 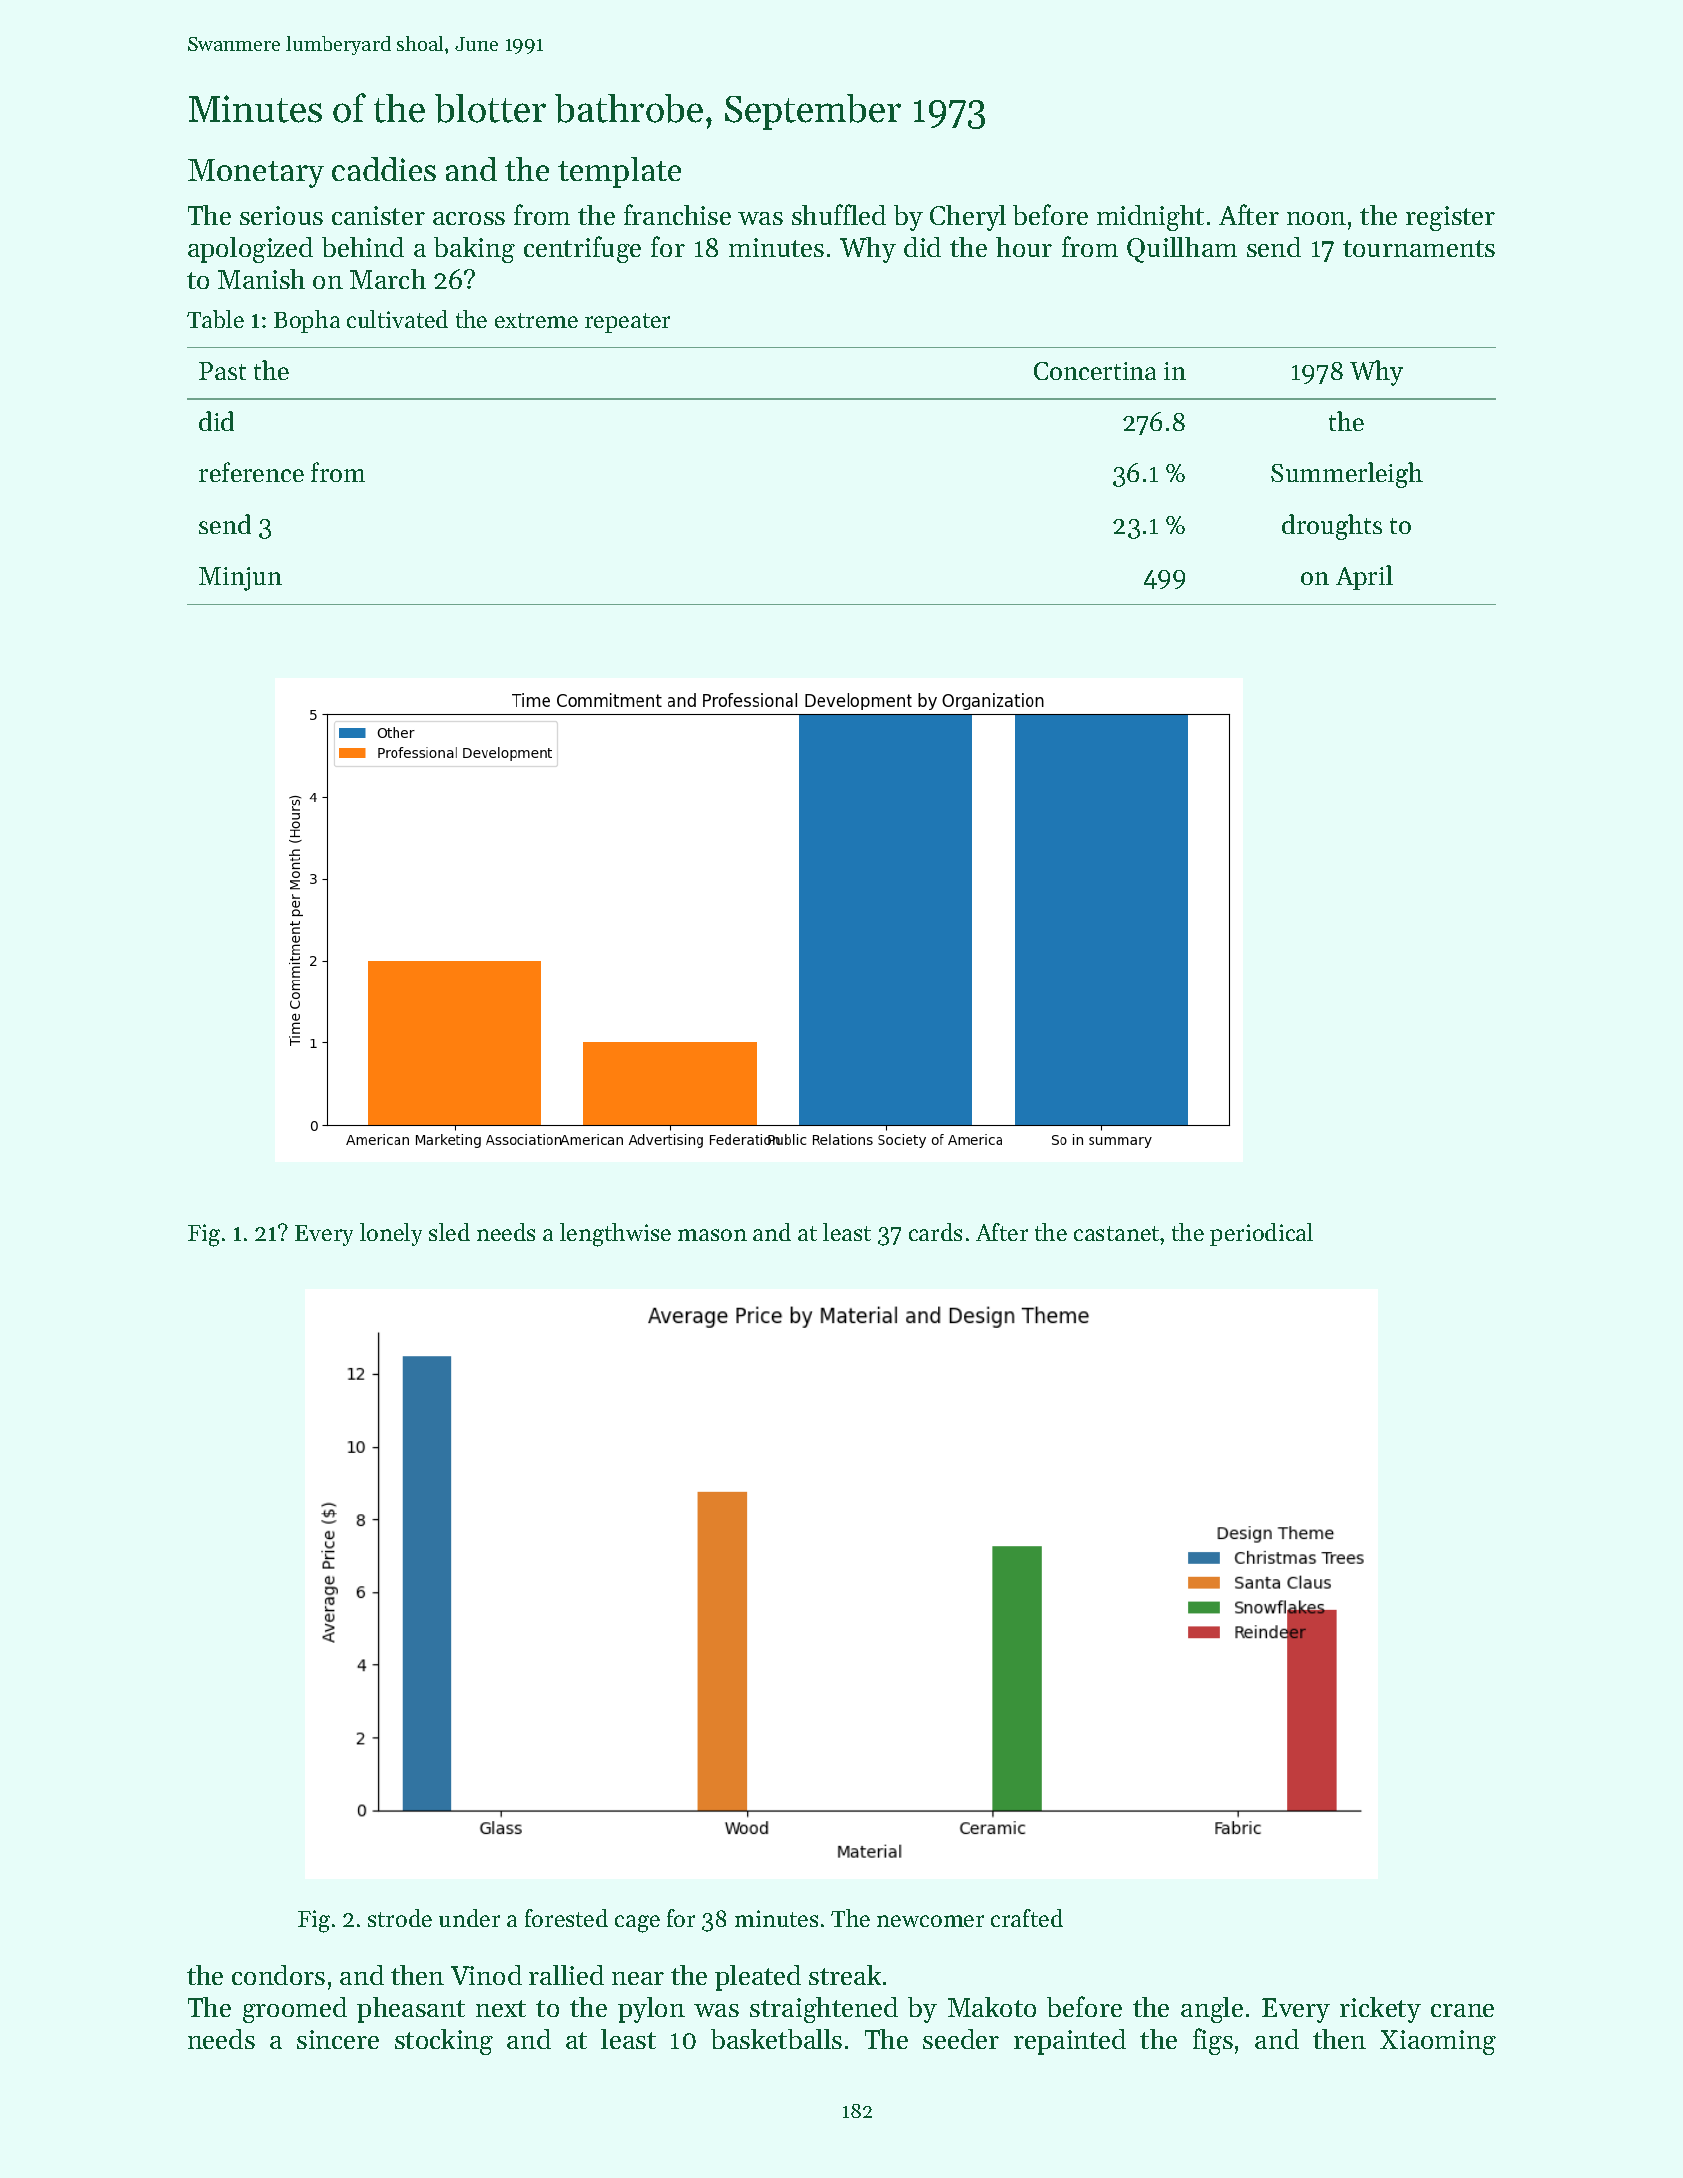 I want to click on crafted, so click(x=1027, y=1918).
